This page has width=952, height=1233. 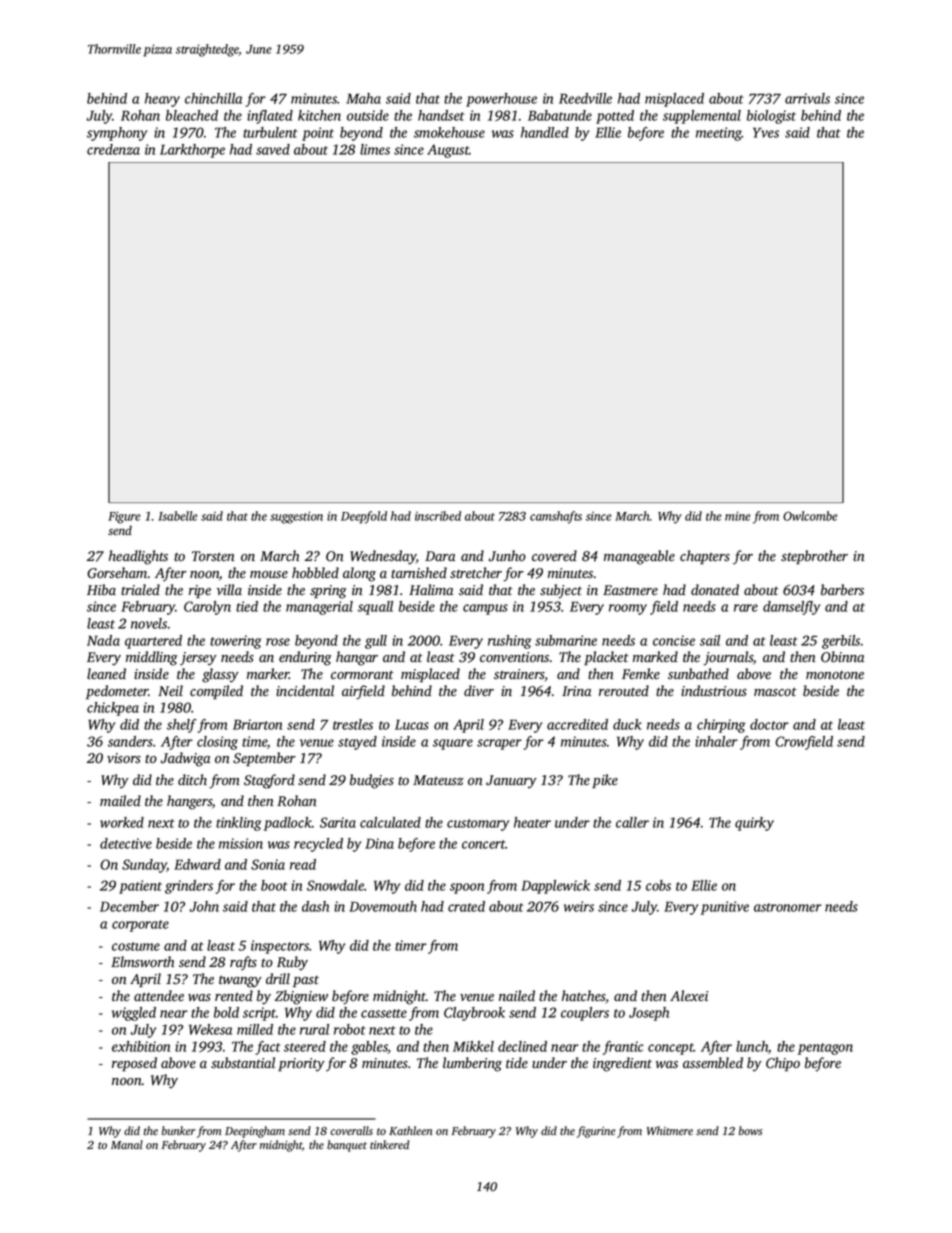 I want to click on handled, so click(x=545, y=132).
